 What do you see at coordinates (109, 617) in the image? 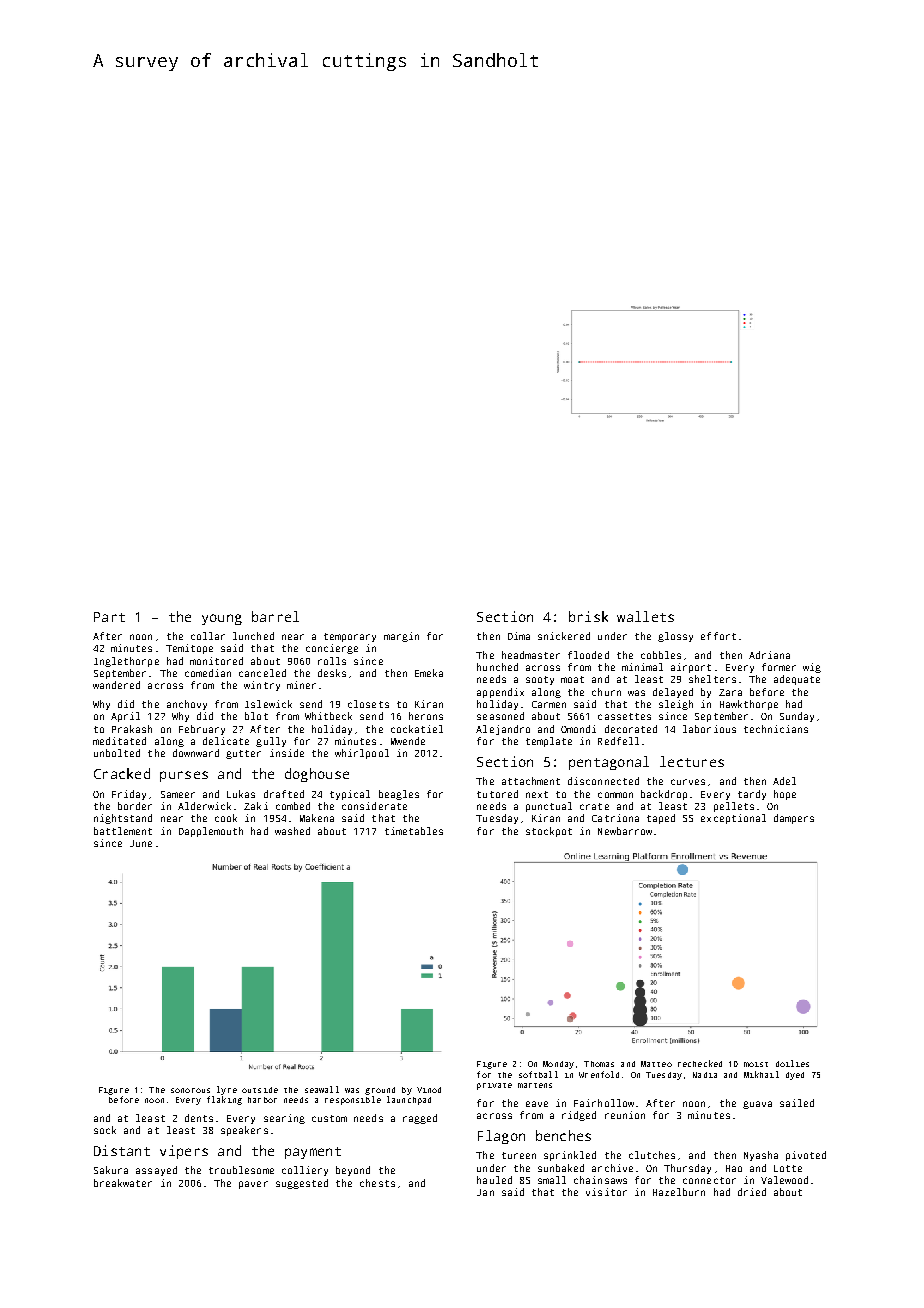
I see `Part` at bounding box center [109, 617].
